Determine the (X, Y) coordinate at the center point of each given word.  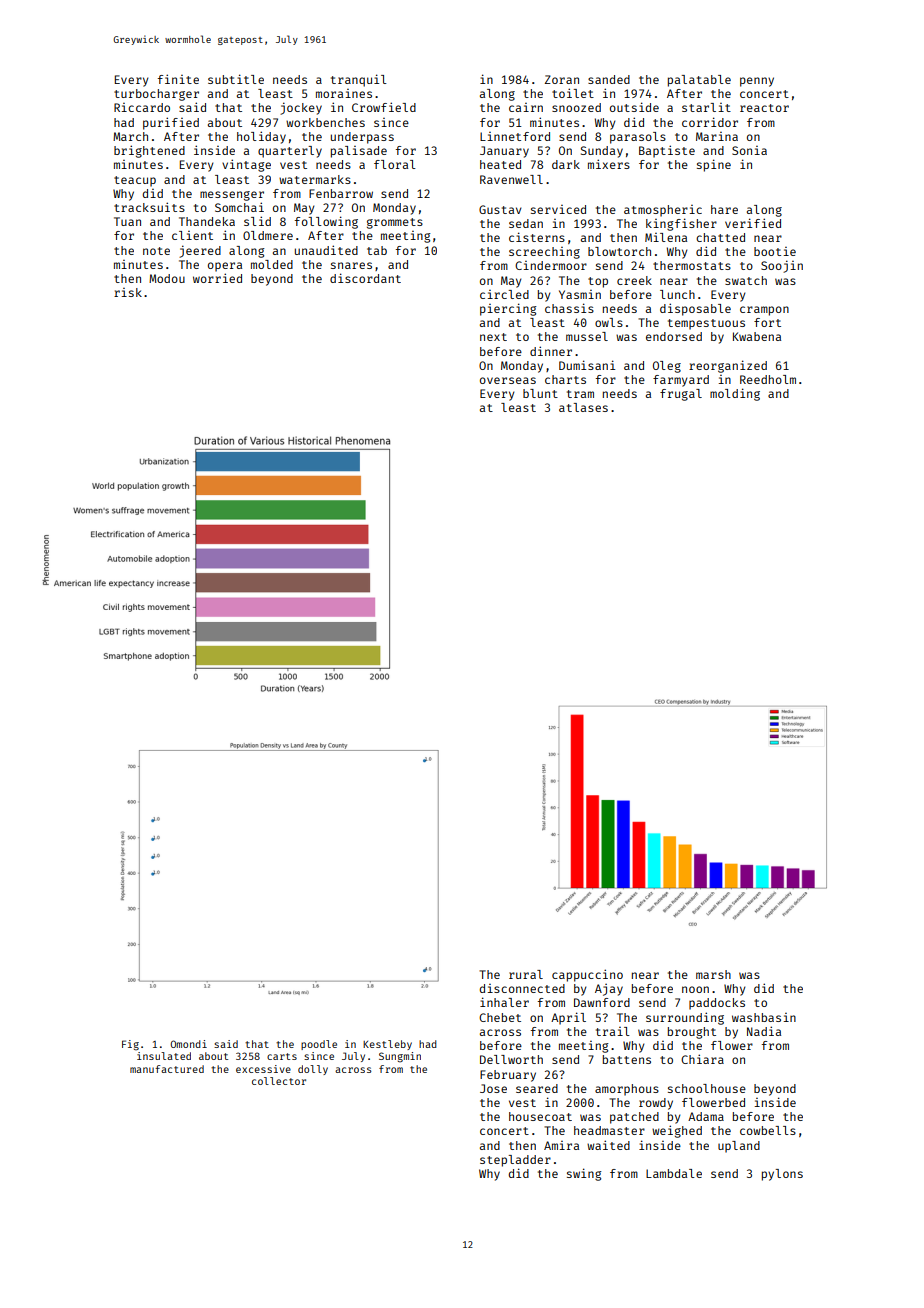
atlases (583, 407)
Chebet (500, 1017)
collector (279, 1081)
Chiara (702, 1059)
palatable (699, 81)
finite (178, 79)
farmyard (681, 381)
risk (128, 292)
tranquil (359, 80)
